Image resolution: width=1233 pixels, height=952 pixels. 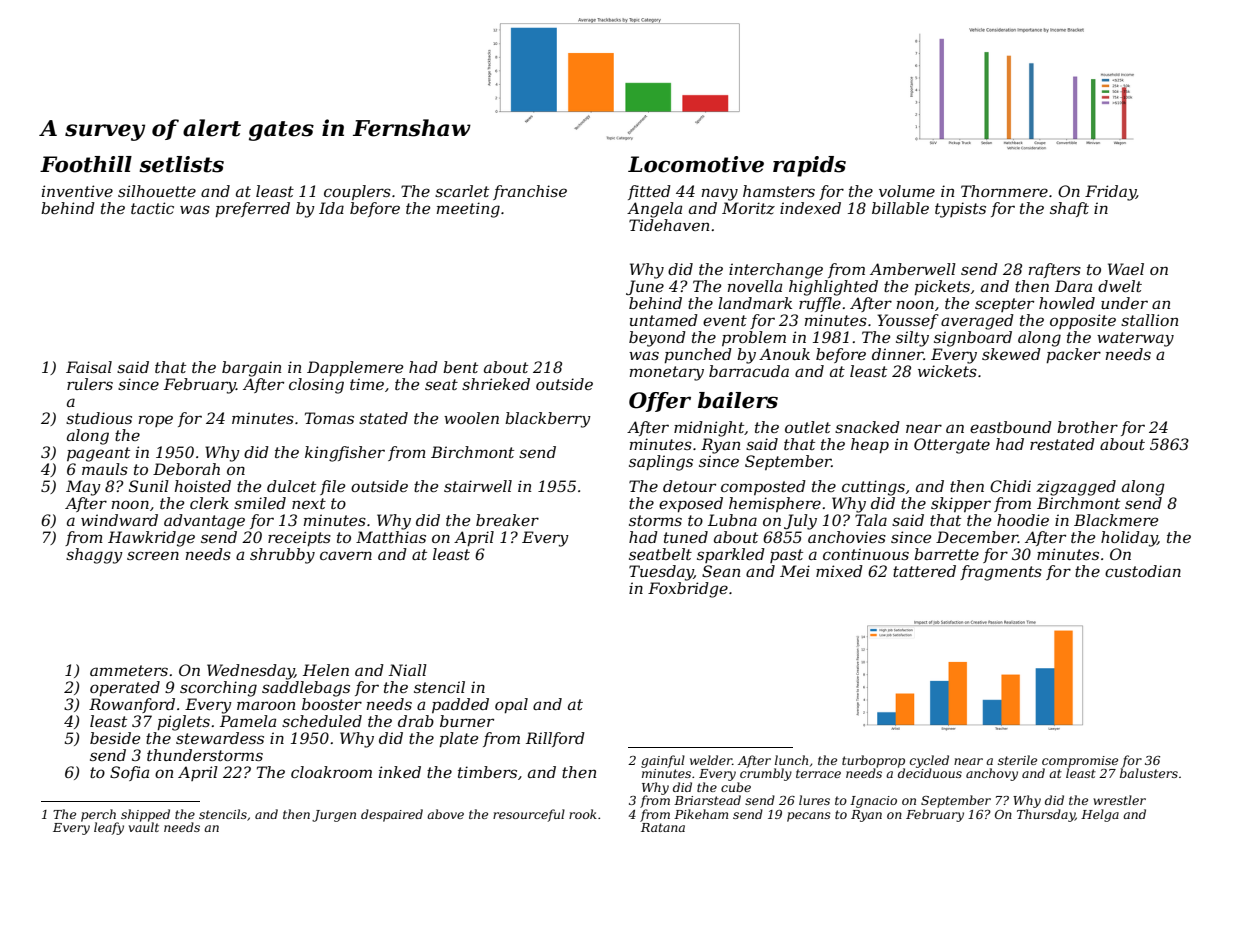 I want to click on landmark, so click(x=755, y=303).
